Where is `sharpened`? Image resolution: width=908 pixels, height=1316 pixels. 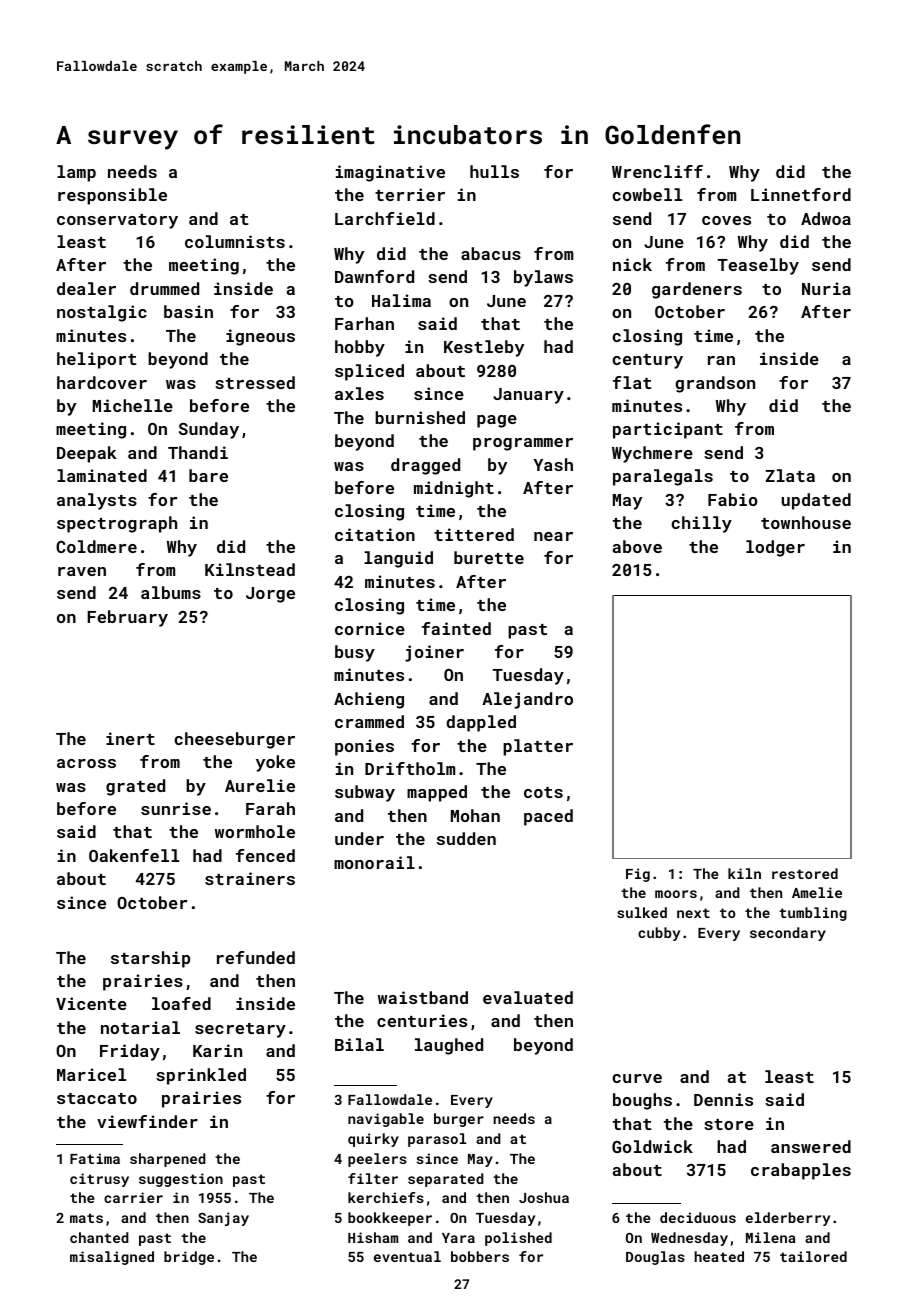
sharpened is located at coordinates (168, 1160).
